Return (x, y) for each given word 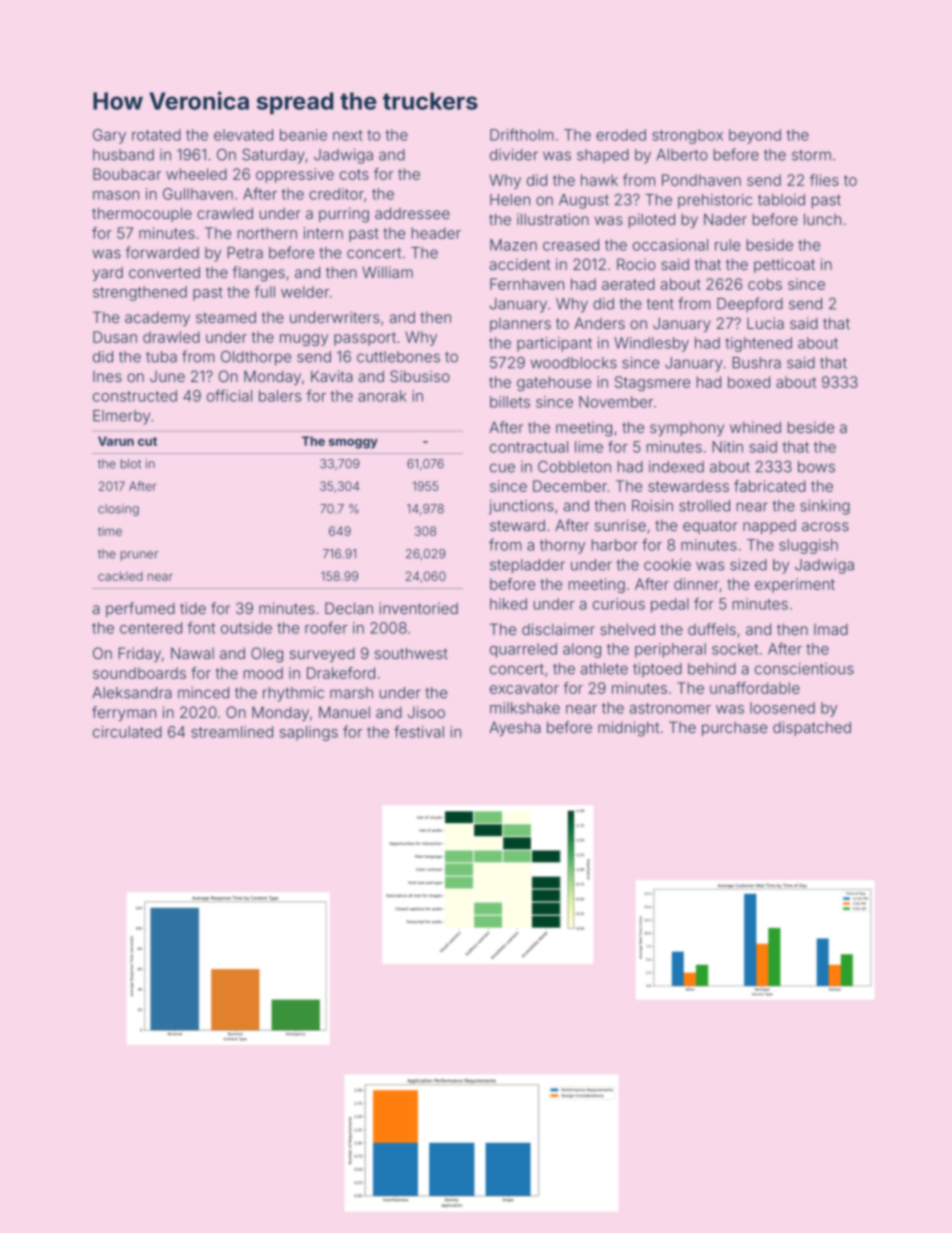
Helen (510, 200)
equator (710, 527)
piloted (652, 220)
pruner (139, 556)
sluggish (808, 546)
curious (619, 604)
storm (811, 155)
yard (108, 274)
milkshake (525, 708)
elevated (243, 135)
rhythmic (293, 694)
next (348, 135)
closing (118, 510)
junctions (521, 507)
